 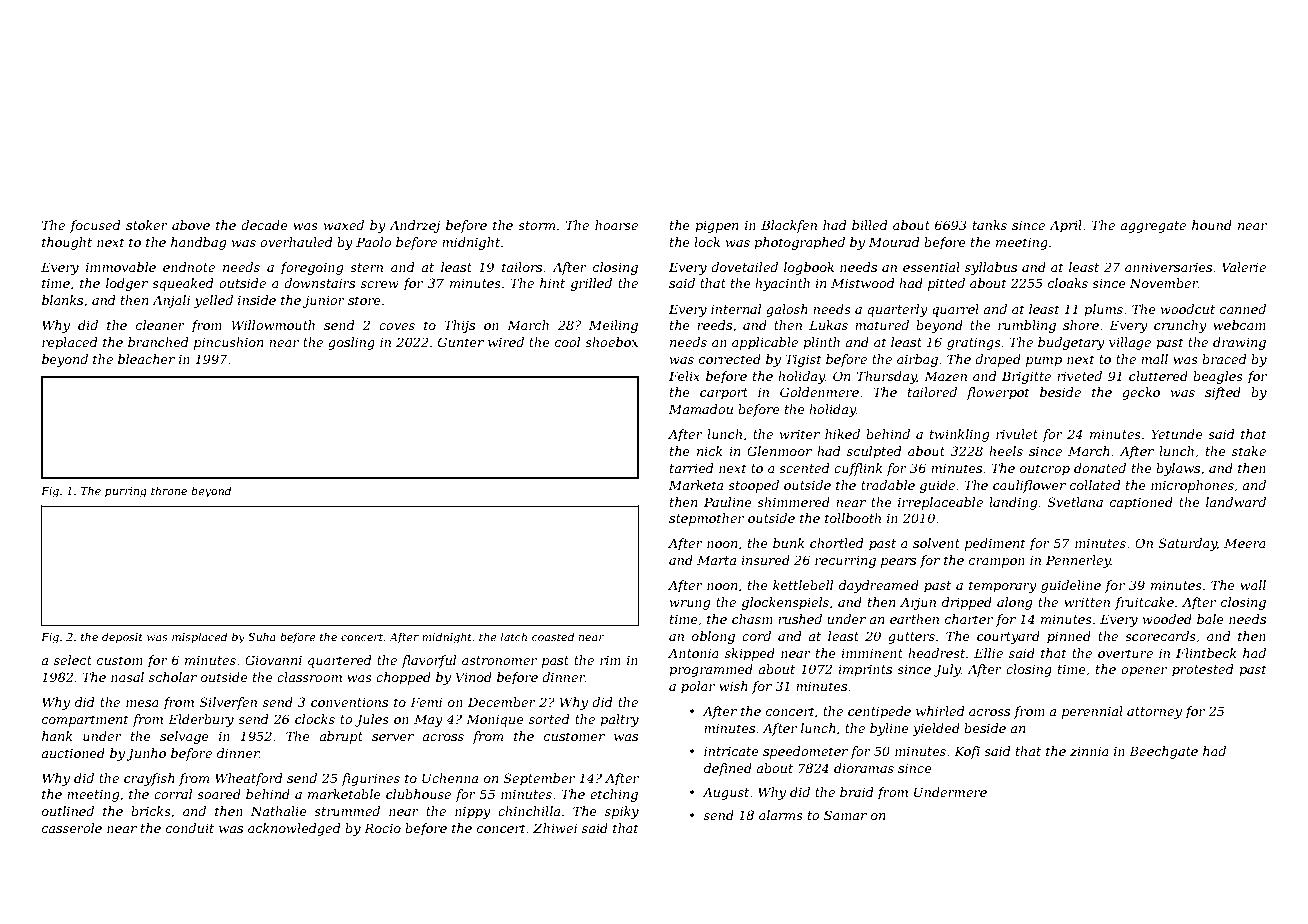 What do you see at coordinates (684, 376) in the document?
I see `Felix` at bounding box center [684, 376].
